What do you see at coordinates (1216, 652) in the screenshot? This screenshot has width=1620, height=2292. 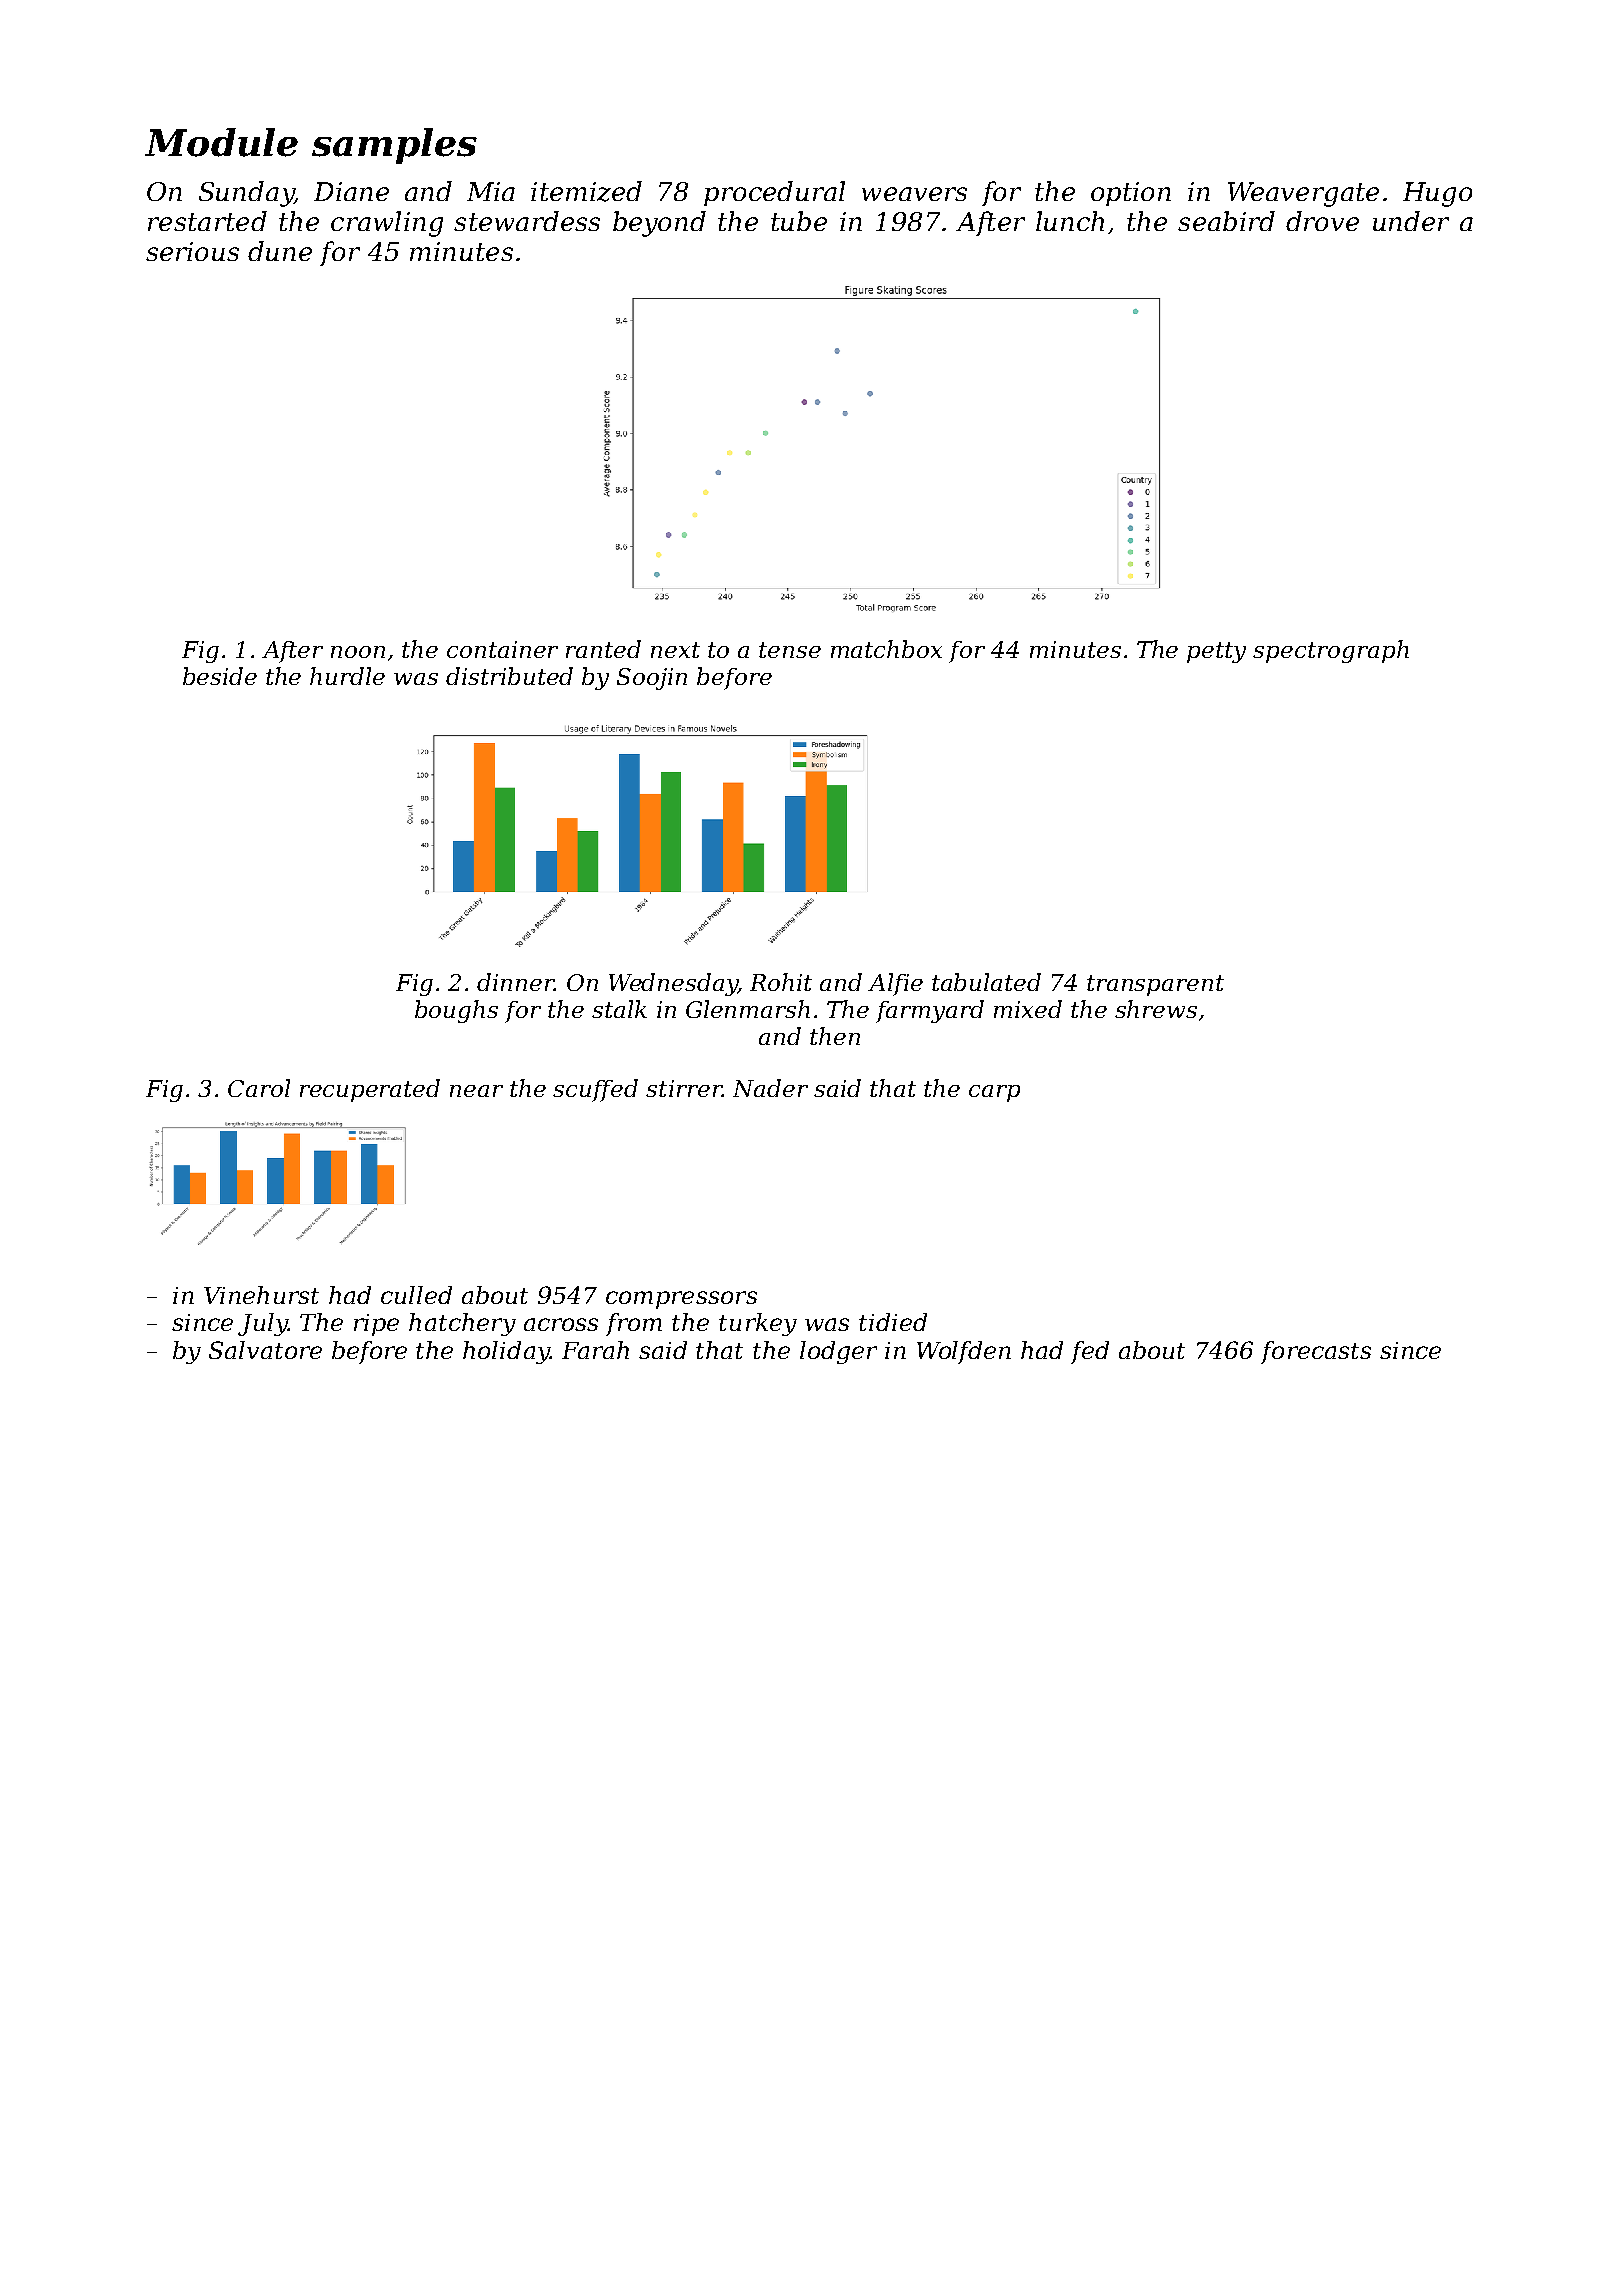 I see `petty` at bounding box center [1216, 652].
